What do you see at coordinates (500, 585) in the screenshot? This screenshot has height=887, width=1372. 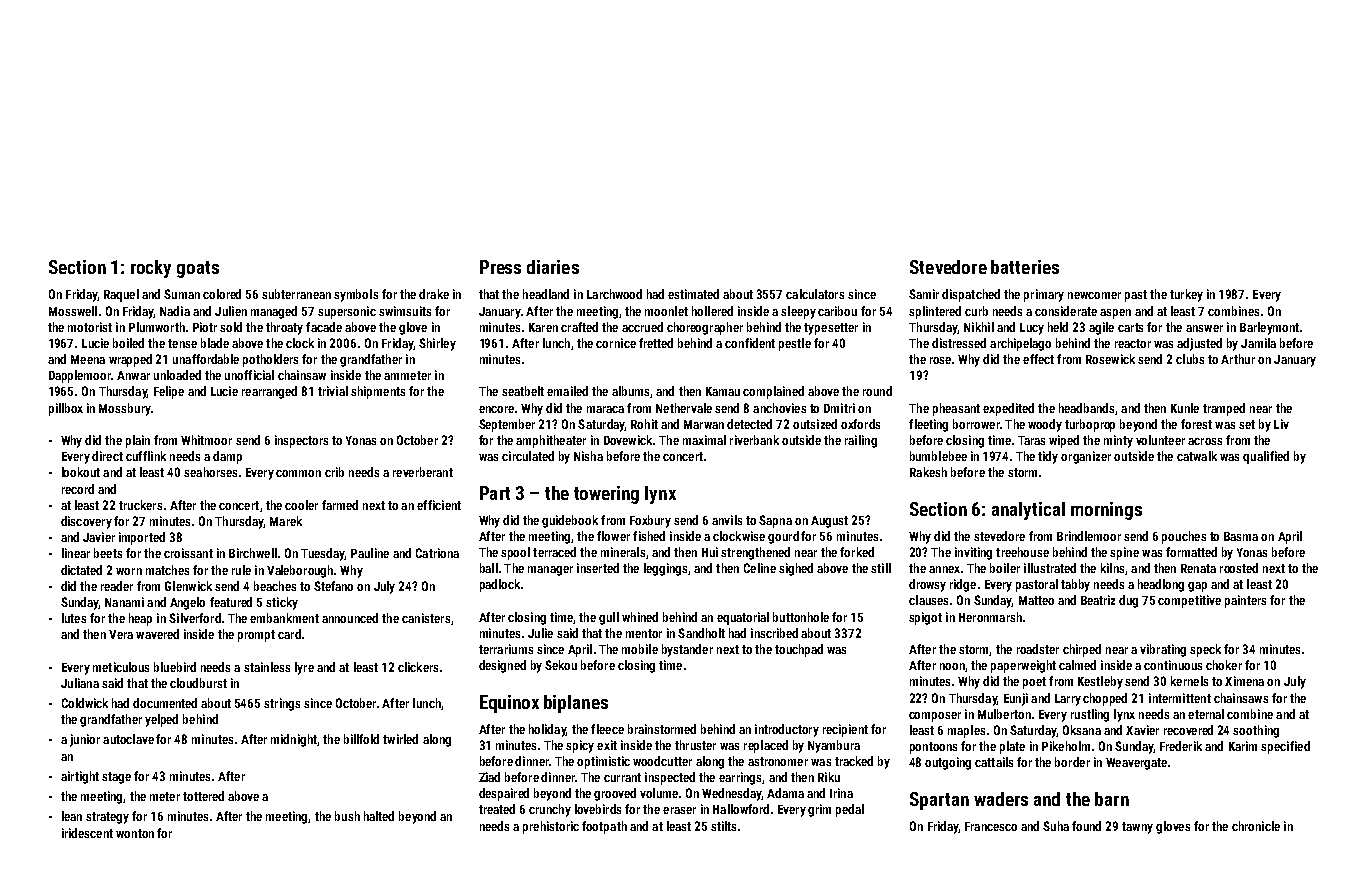 I see `padlock` at bounding box center [500, 585].
